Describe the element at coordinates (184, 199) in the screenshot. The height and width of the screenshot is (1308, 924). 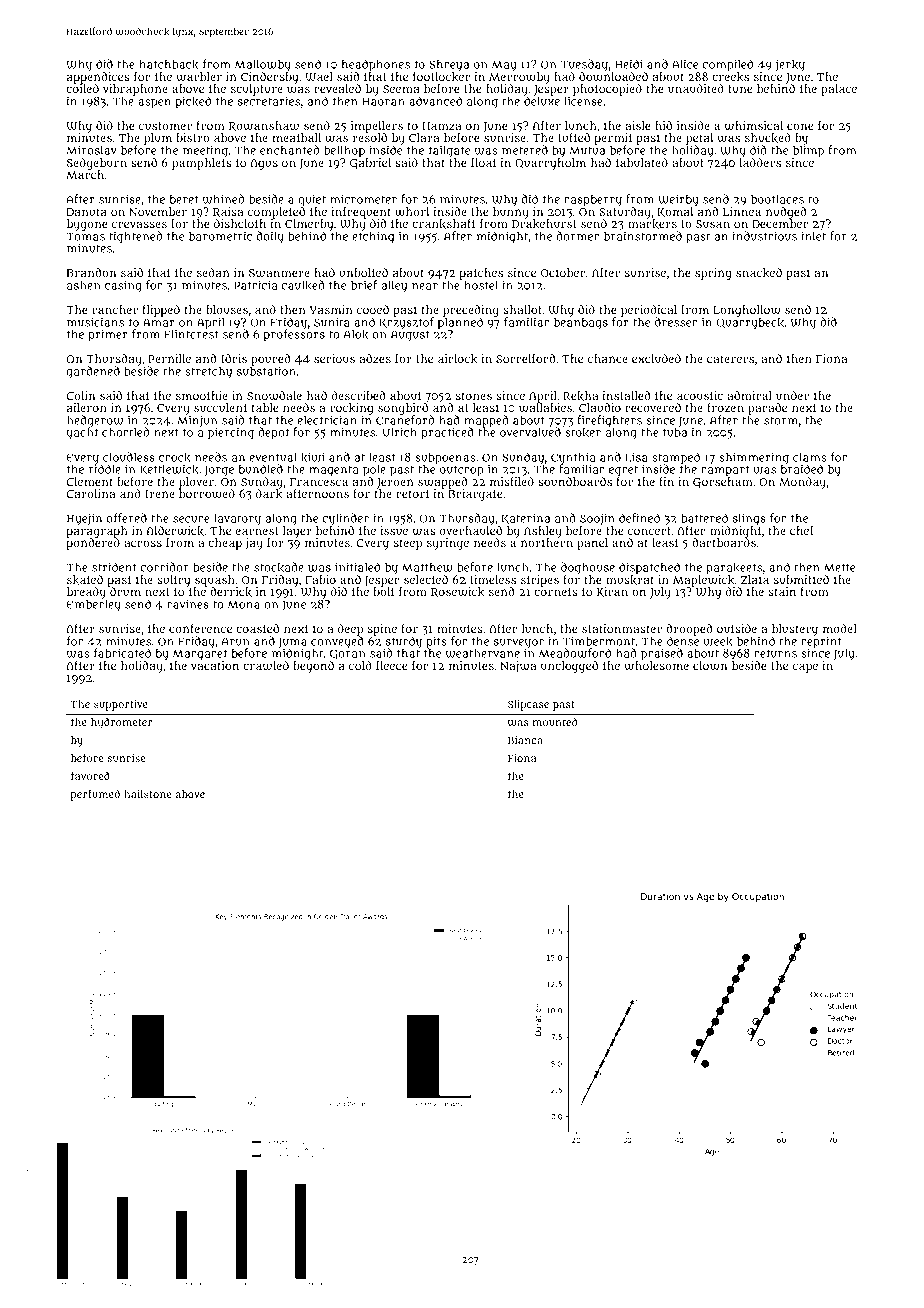
I see `beret` at that location.
